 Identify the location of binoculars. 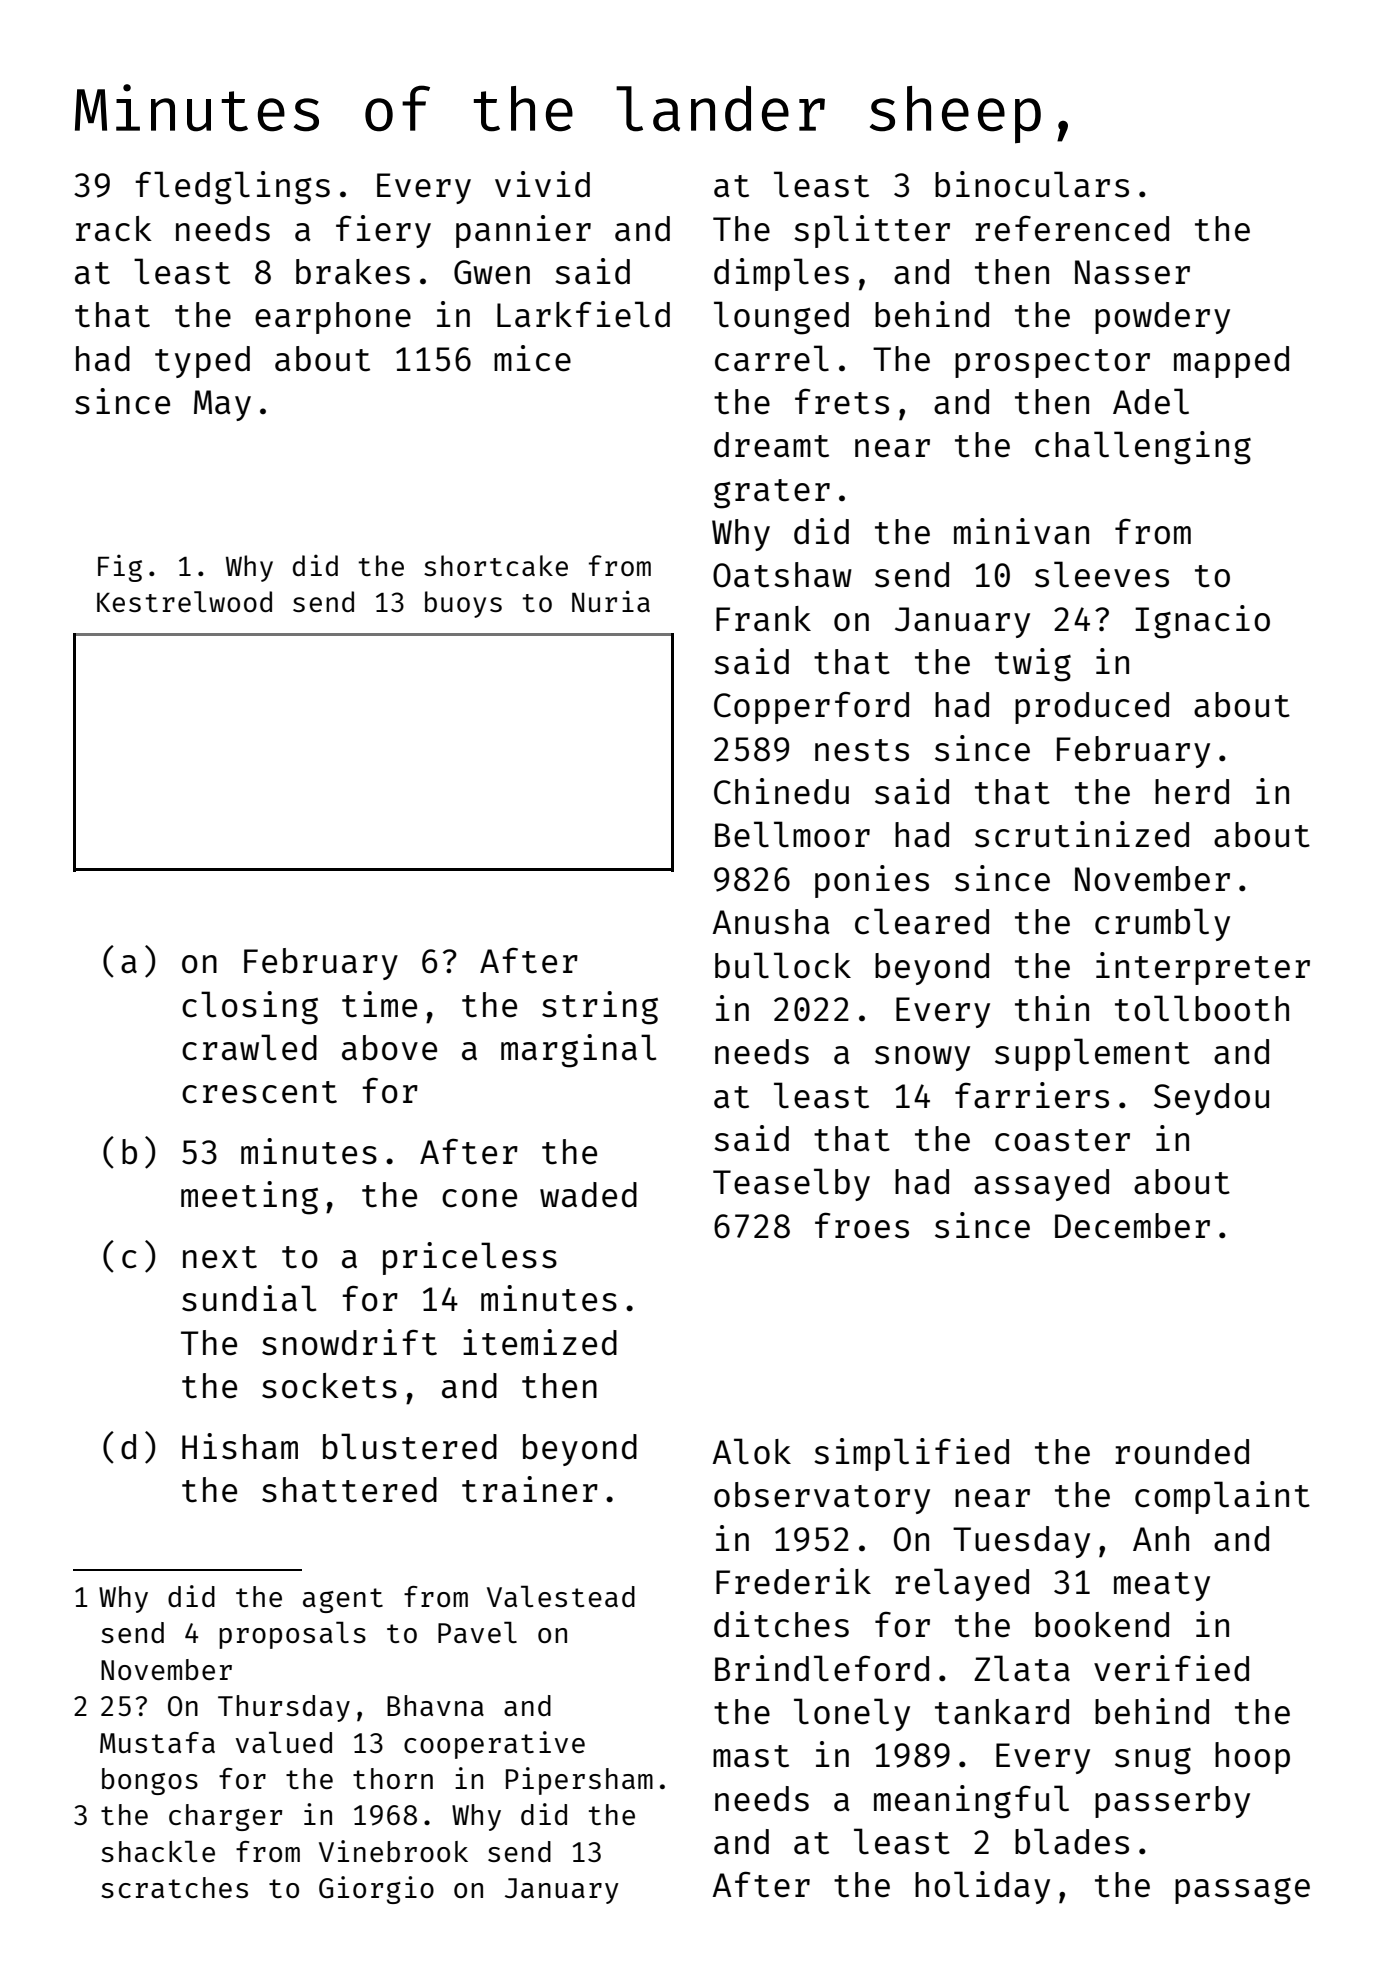
(1032, 184).
